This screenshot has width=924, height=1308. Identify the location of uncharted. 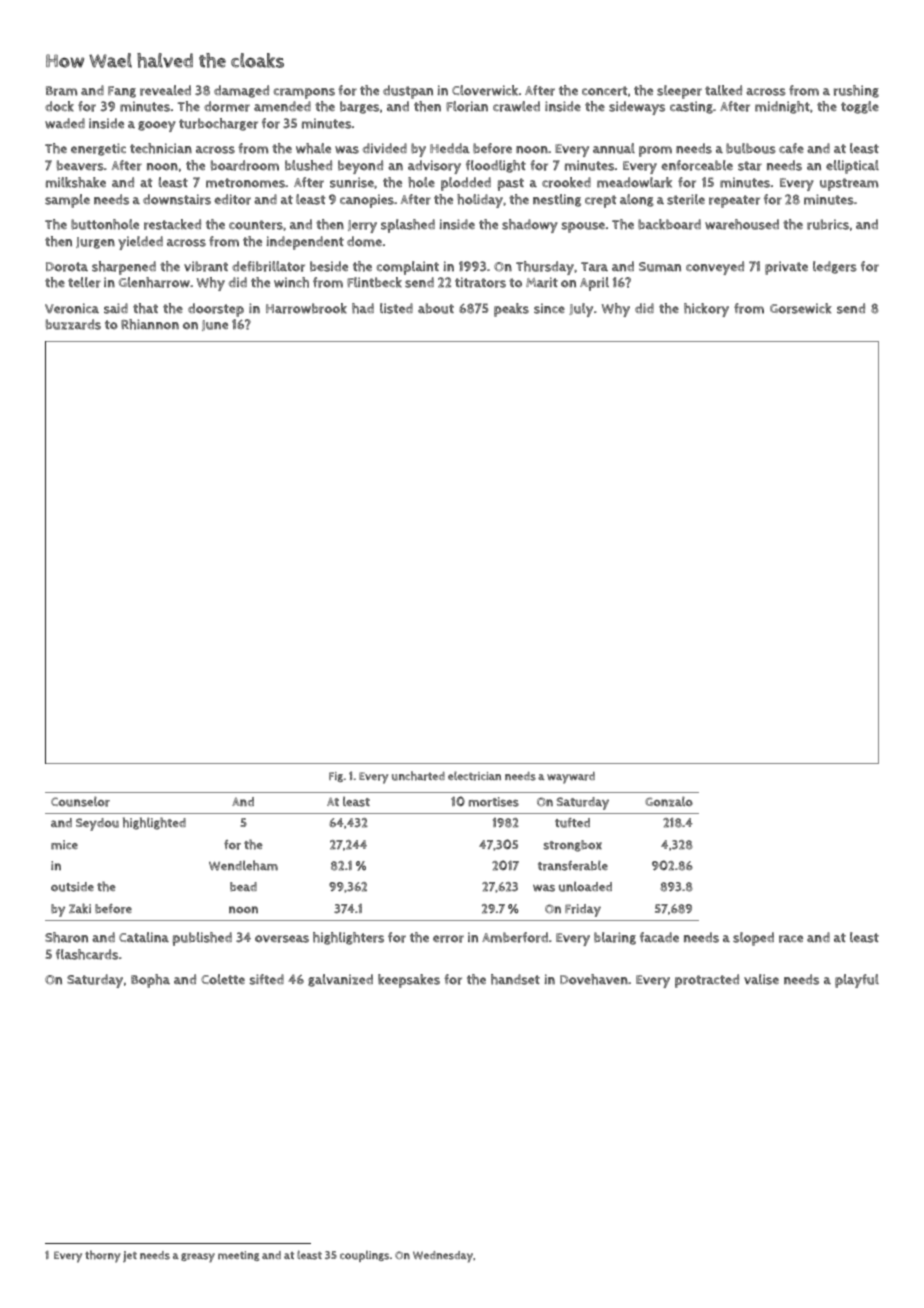
(418, 776).
